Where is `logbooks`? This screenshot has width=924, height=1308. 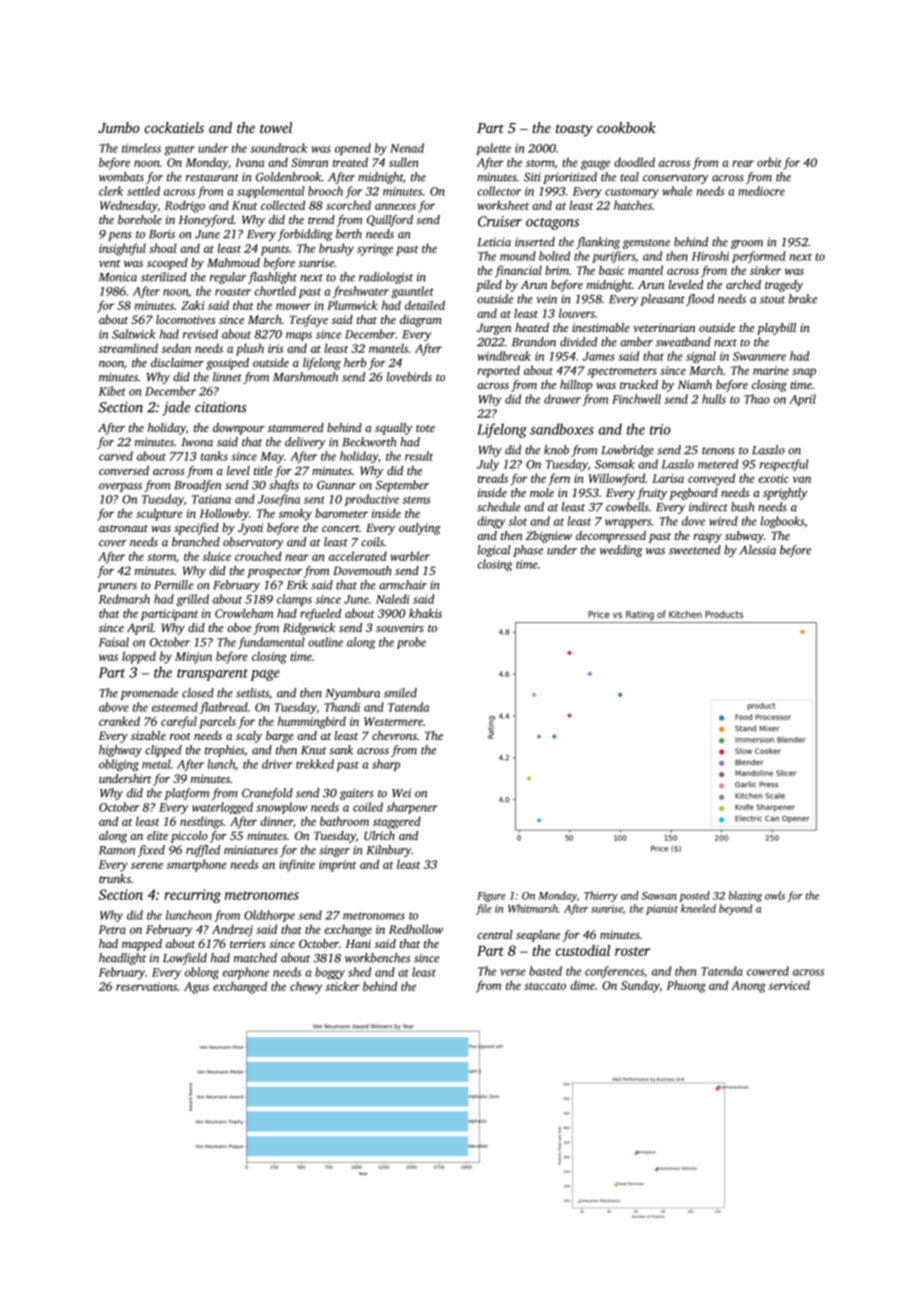
logbooks is located at coordinates (782, 522).
